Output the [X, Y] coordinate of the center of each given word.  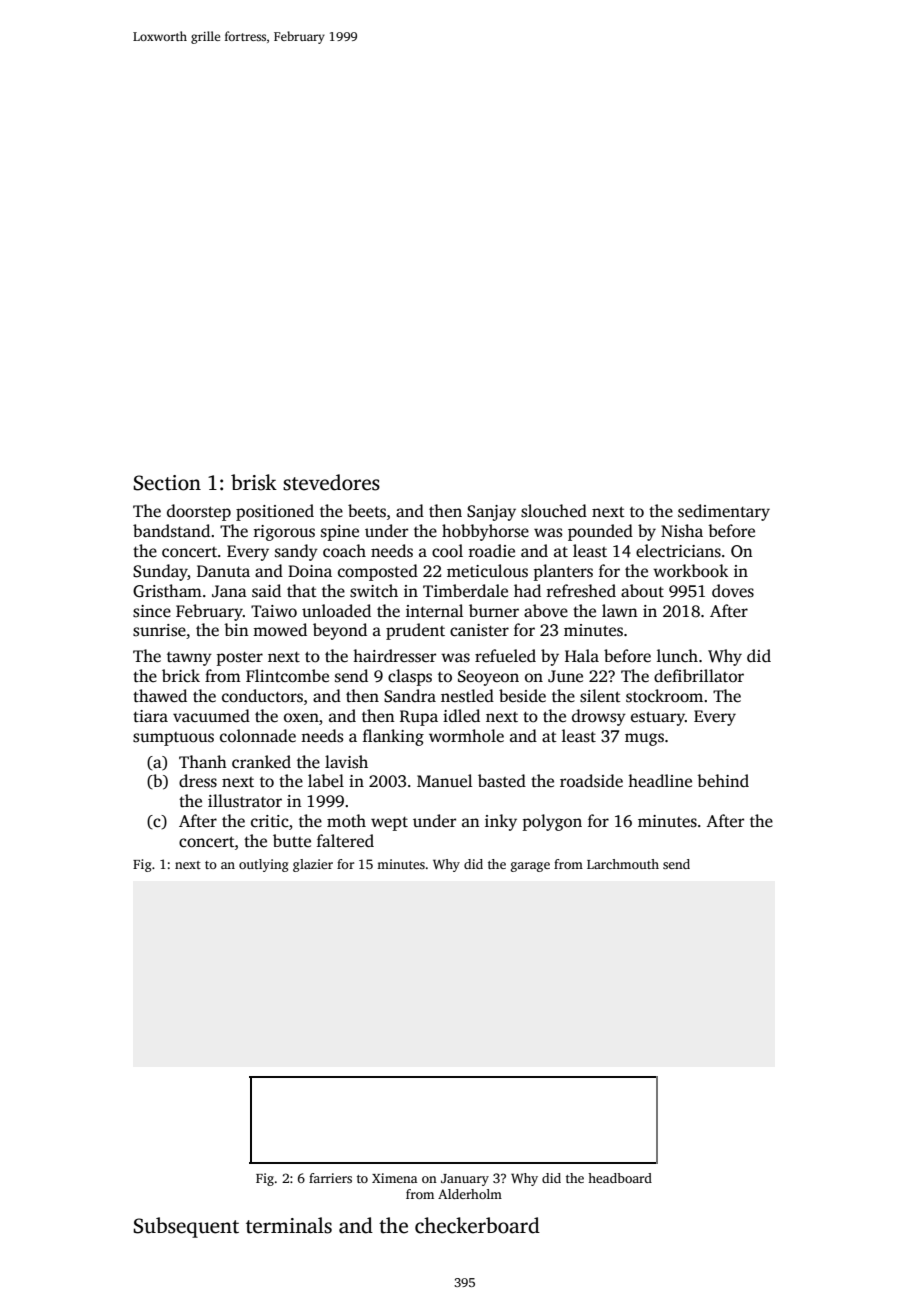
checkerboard [477, 1225]
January [465, 1180]
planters [563, 572]
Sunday [160, 572]
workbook [690, 571]
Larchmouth [623, 864]
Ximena [394, 1178]
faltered [345, 841]
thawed [160, 696]
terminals [289, 1225]
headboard [620, 1178]
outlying [264, 865]
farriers [330, 1178]
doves [733, 591]
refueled [505, 656]
